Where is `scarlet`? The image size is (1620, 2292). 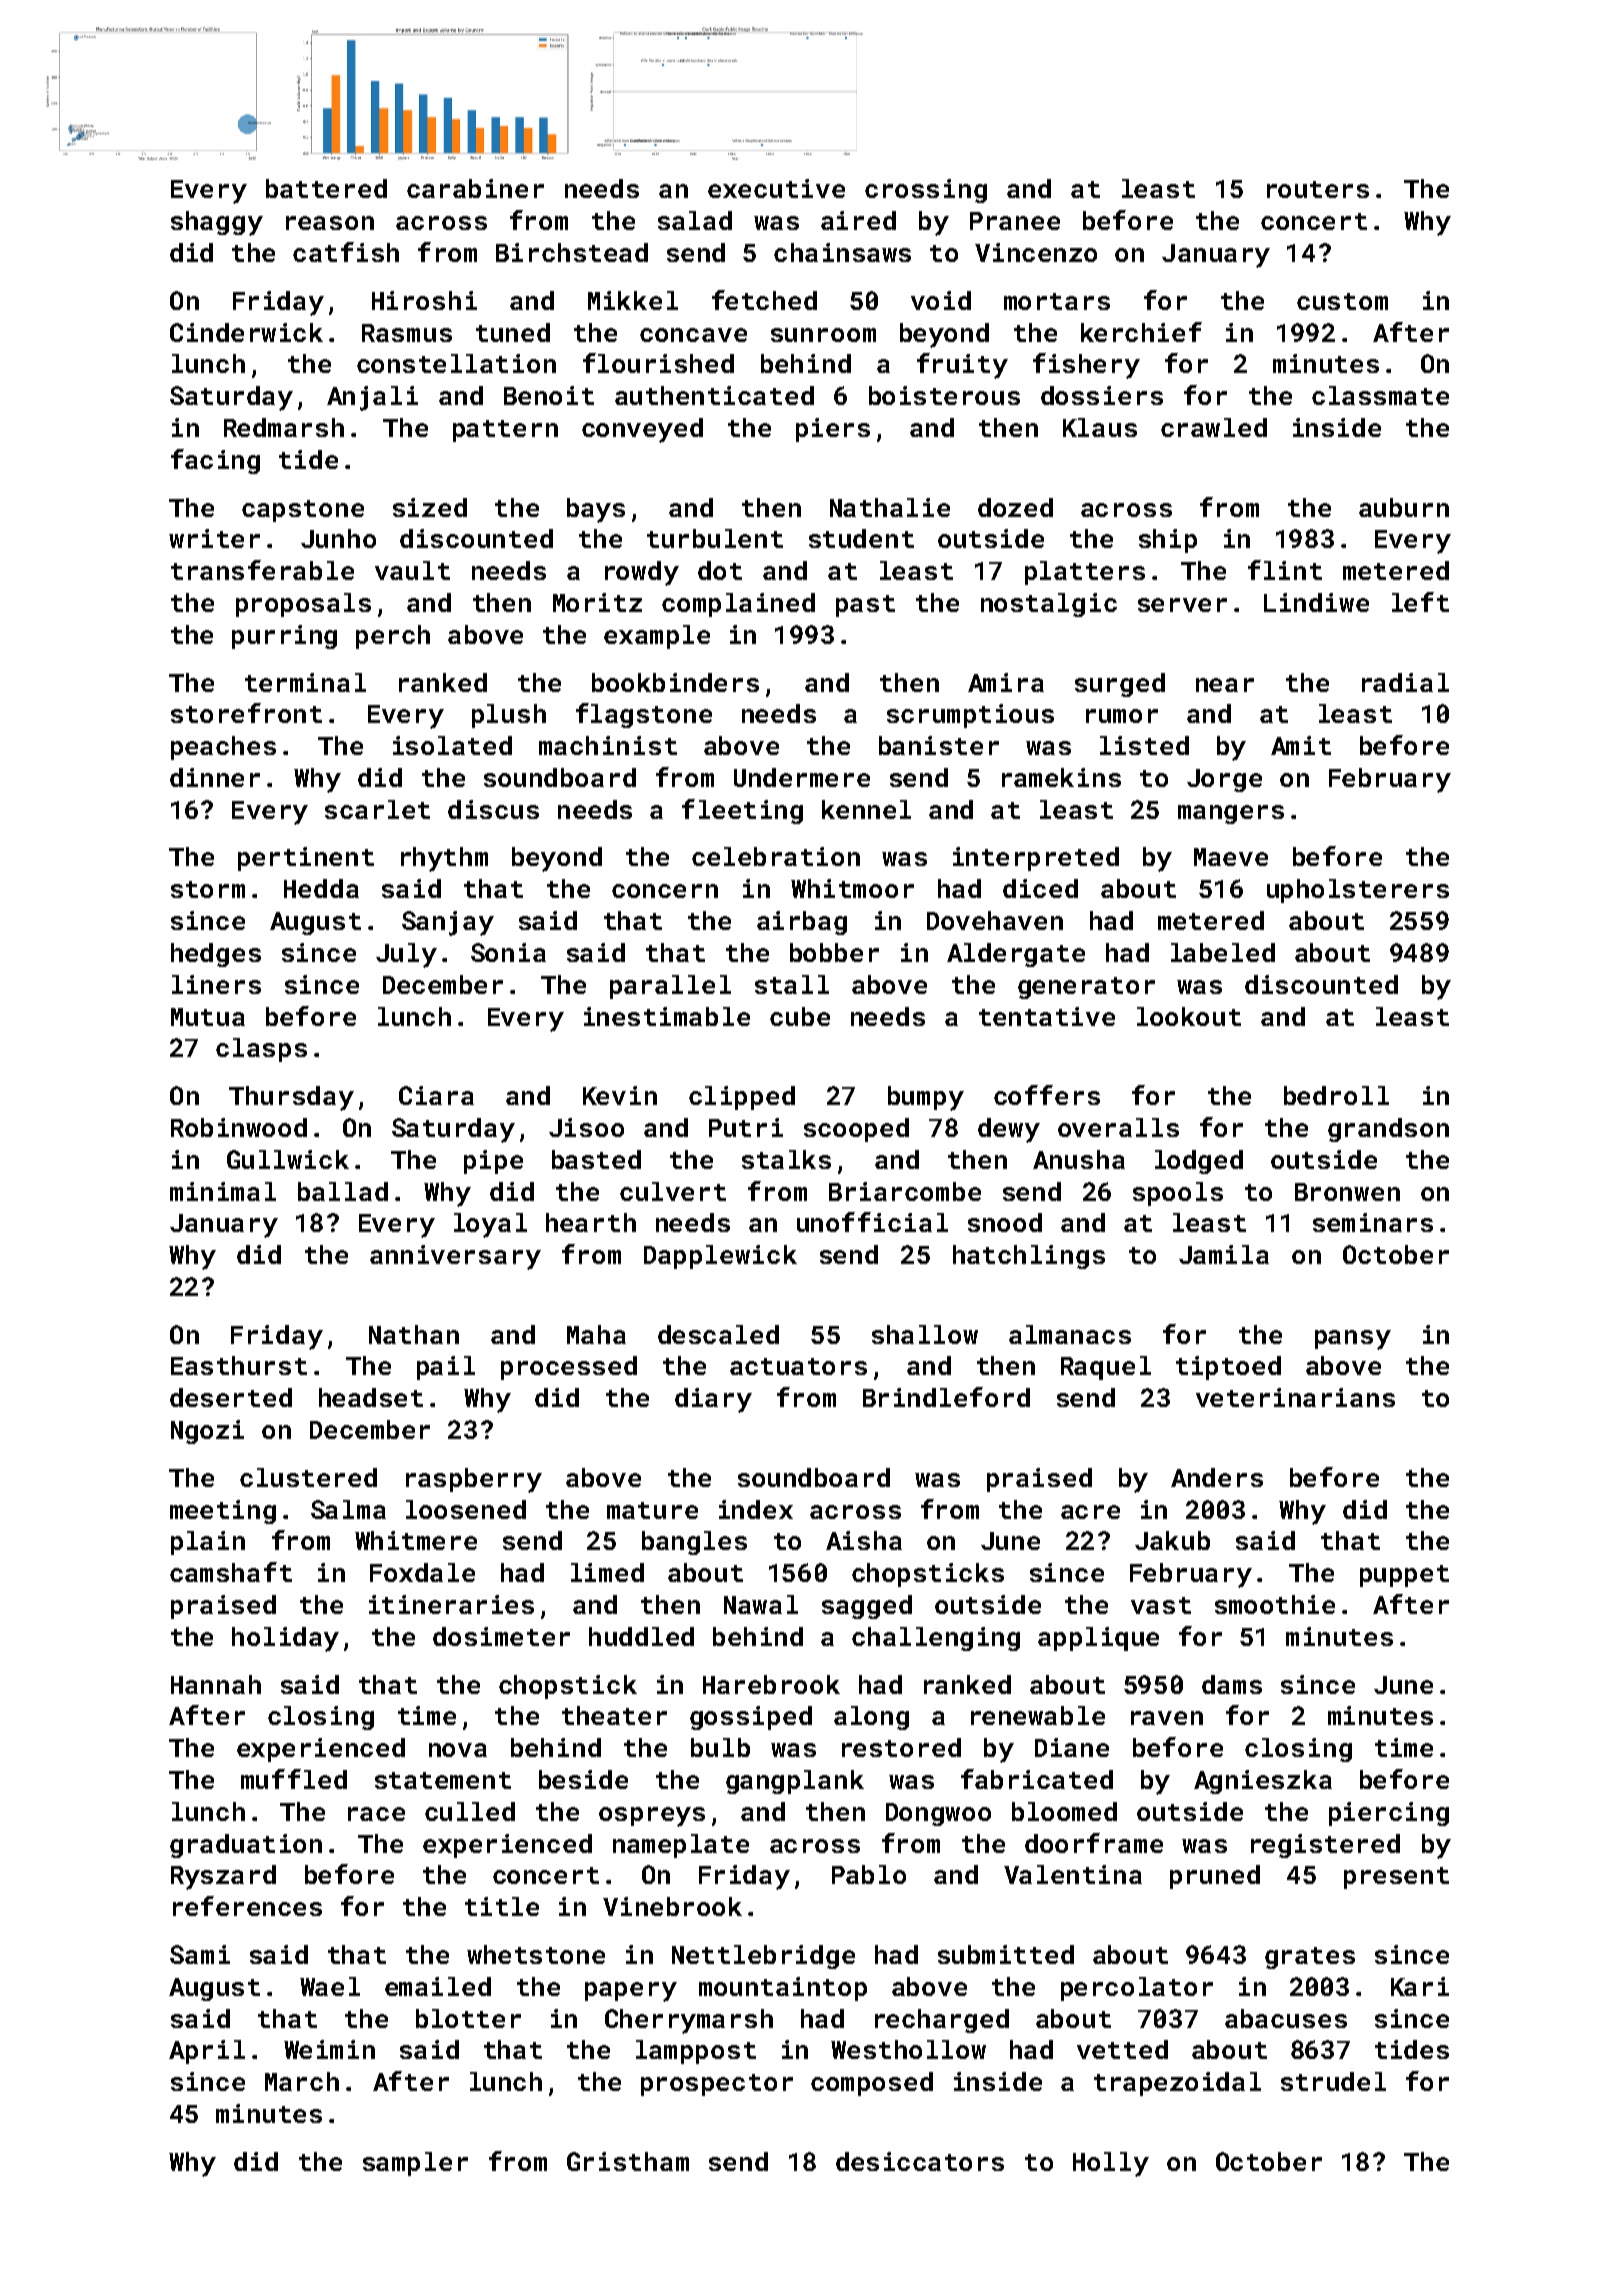 scarlet is located at coordinates (377, 809).
